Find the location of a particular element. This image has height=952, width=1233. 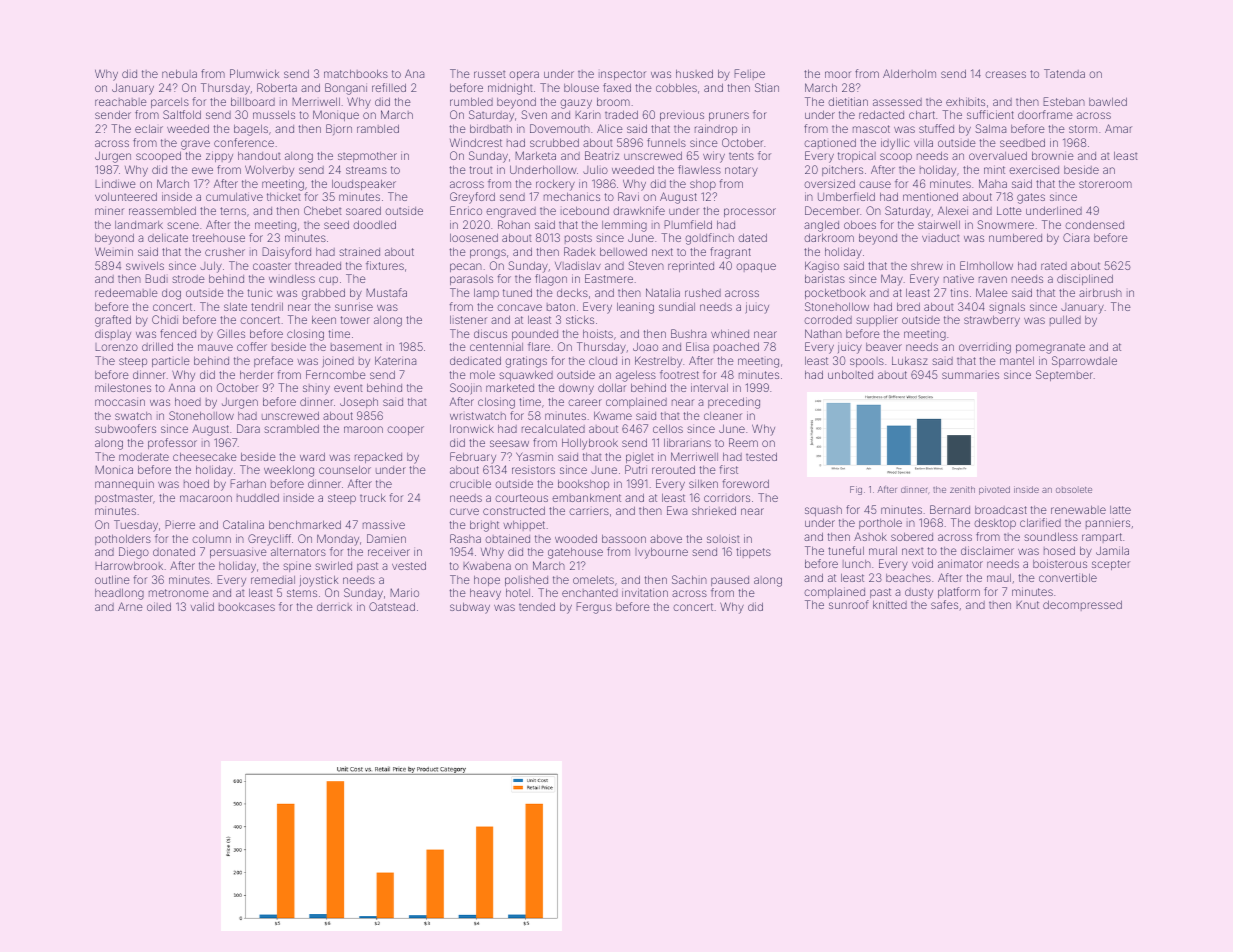

lemming is located at coordinates (624, 226).
